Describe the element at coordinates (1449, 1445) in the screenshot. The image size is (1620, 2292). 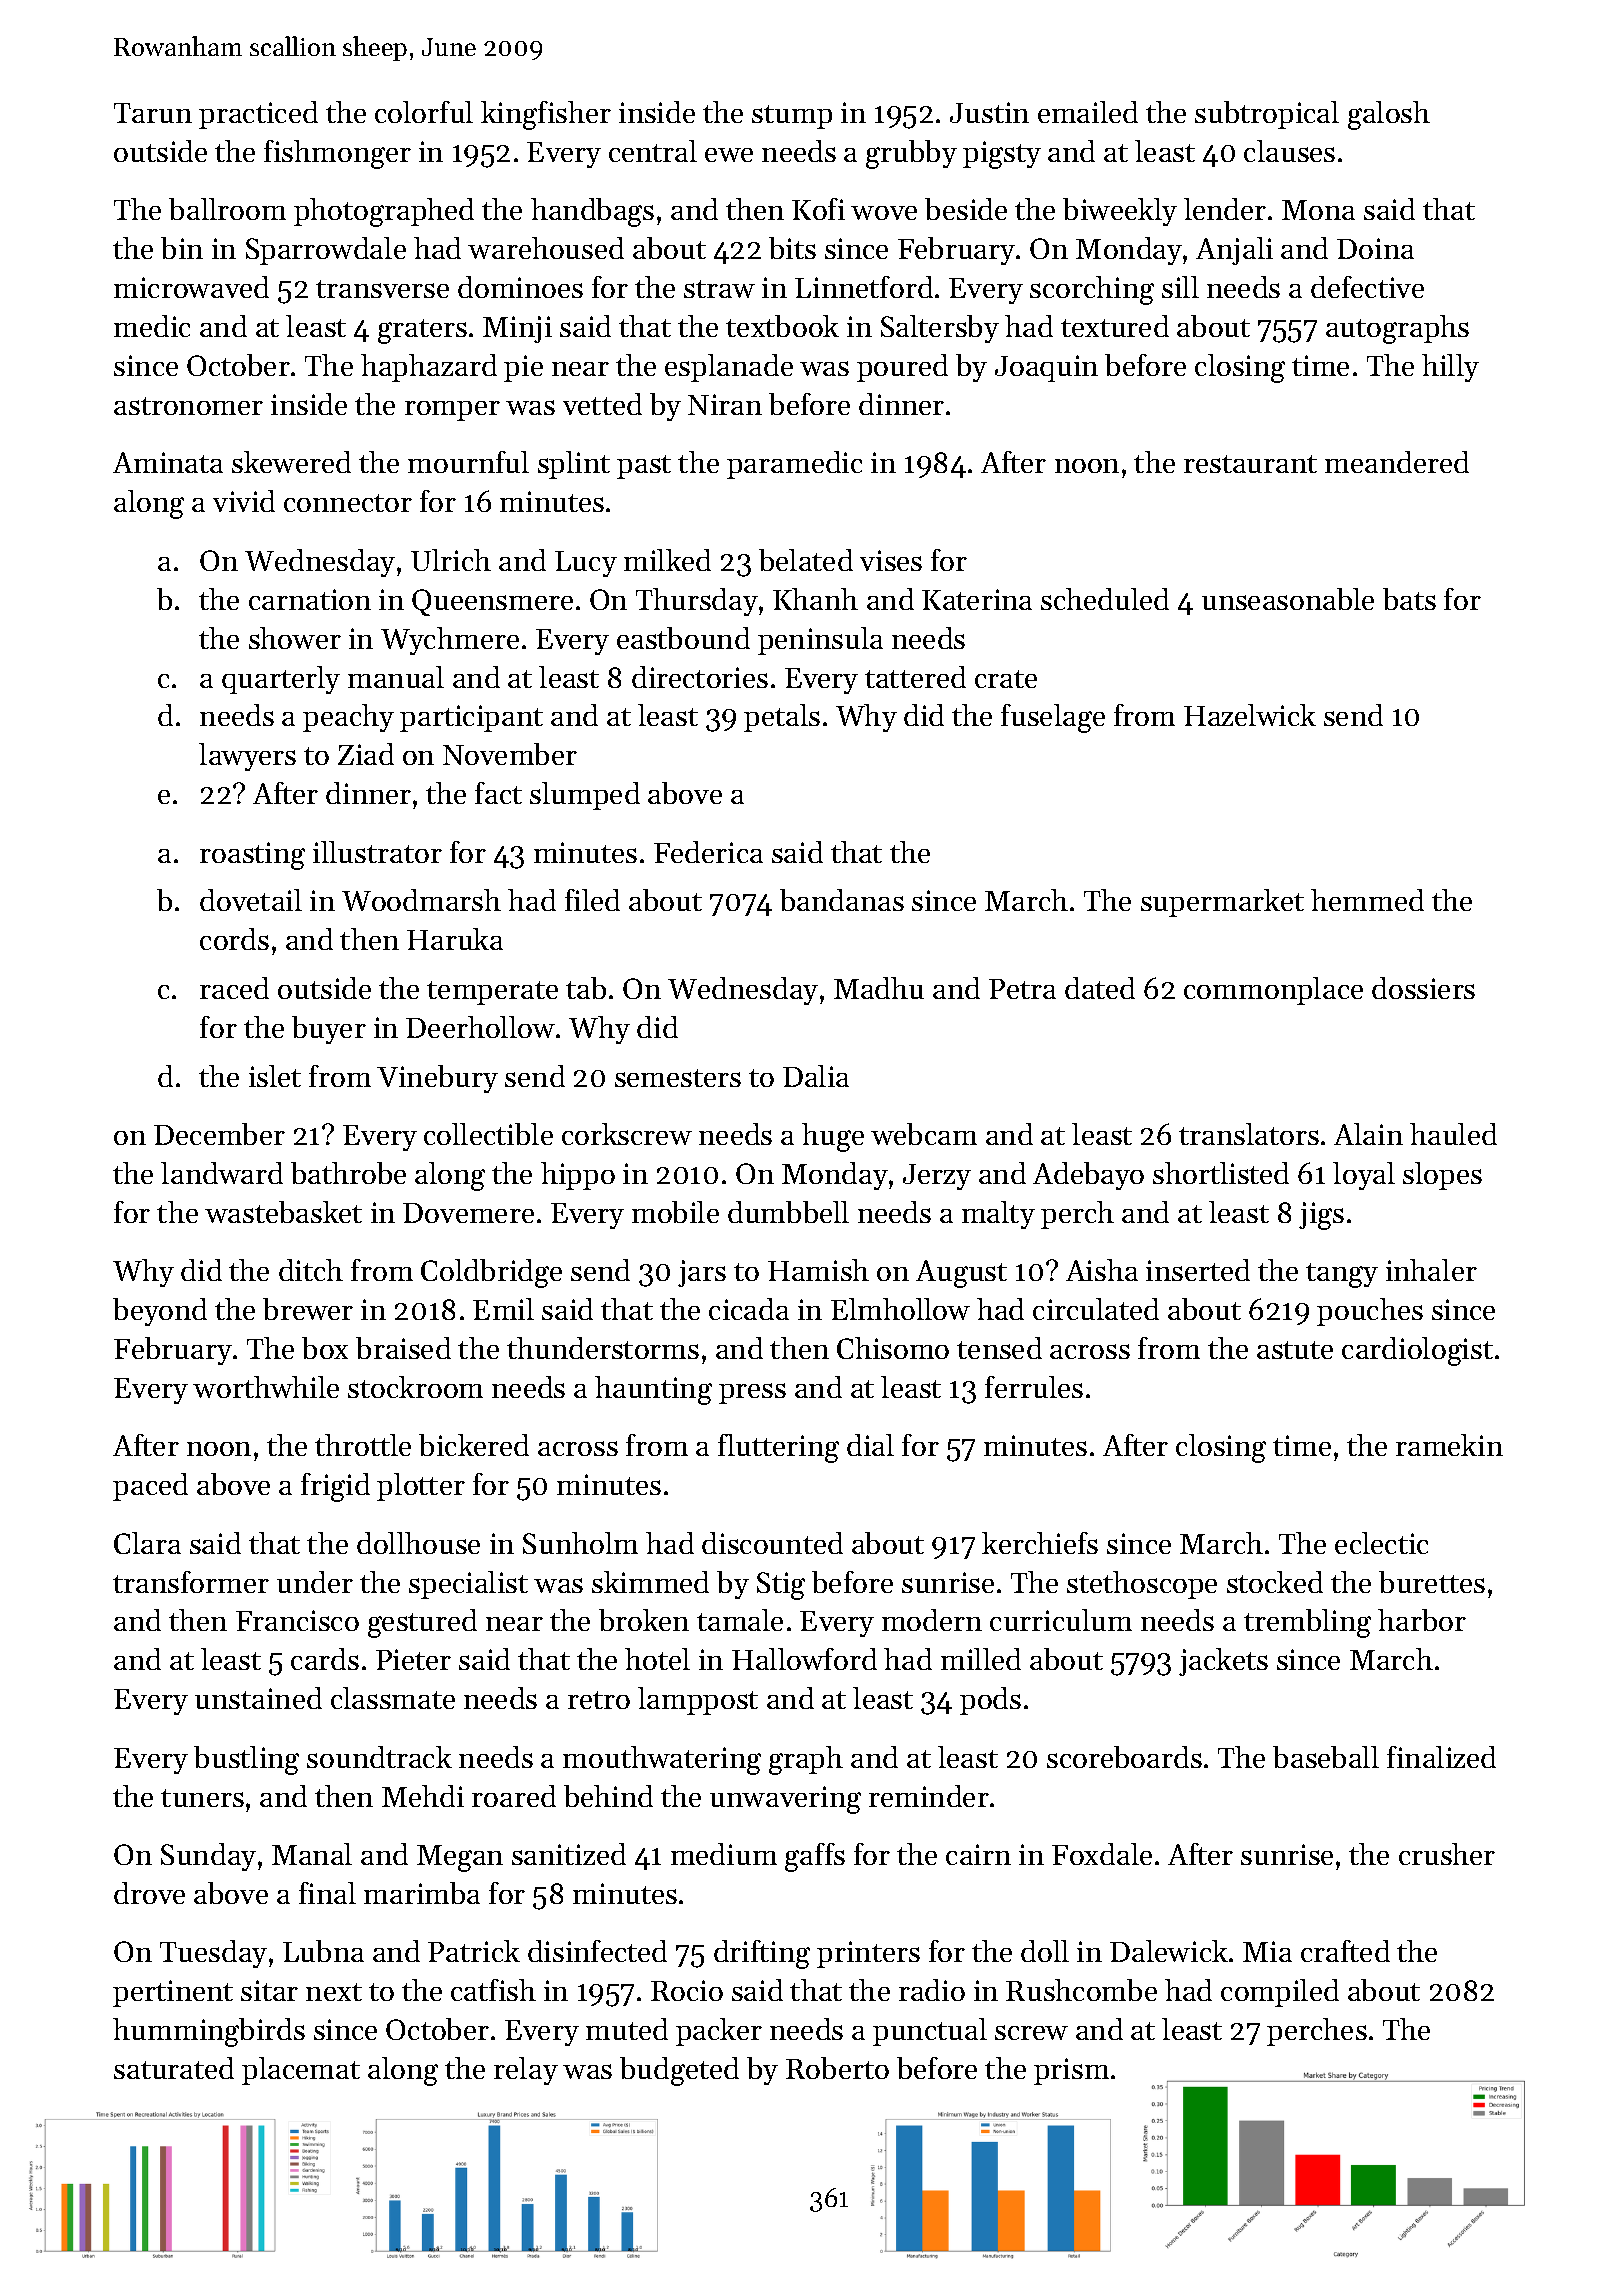
I see `ramekin` at that location.
